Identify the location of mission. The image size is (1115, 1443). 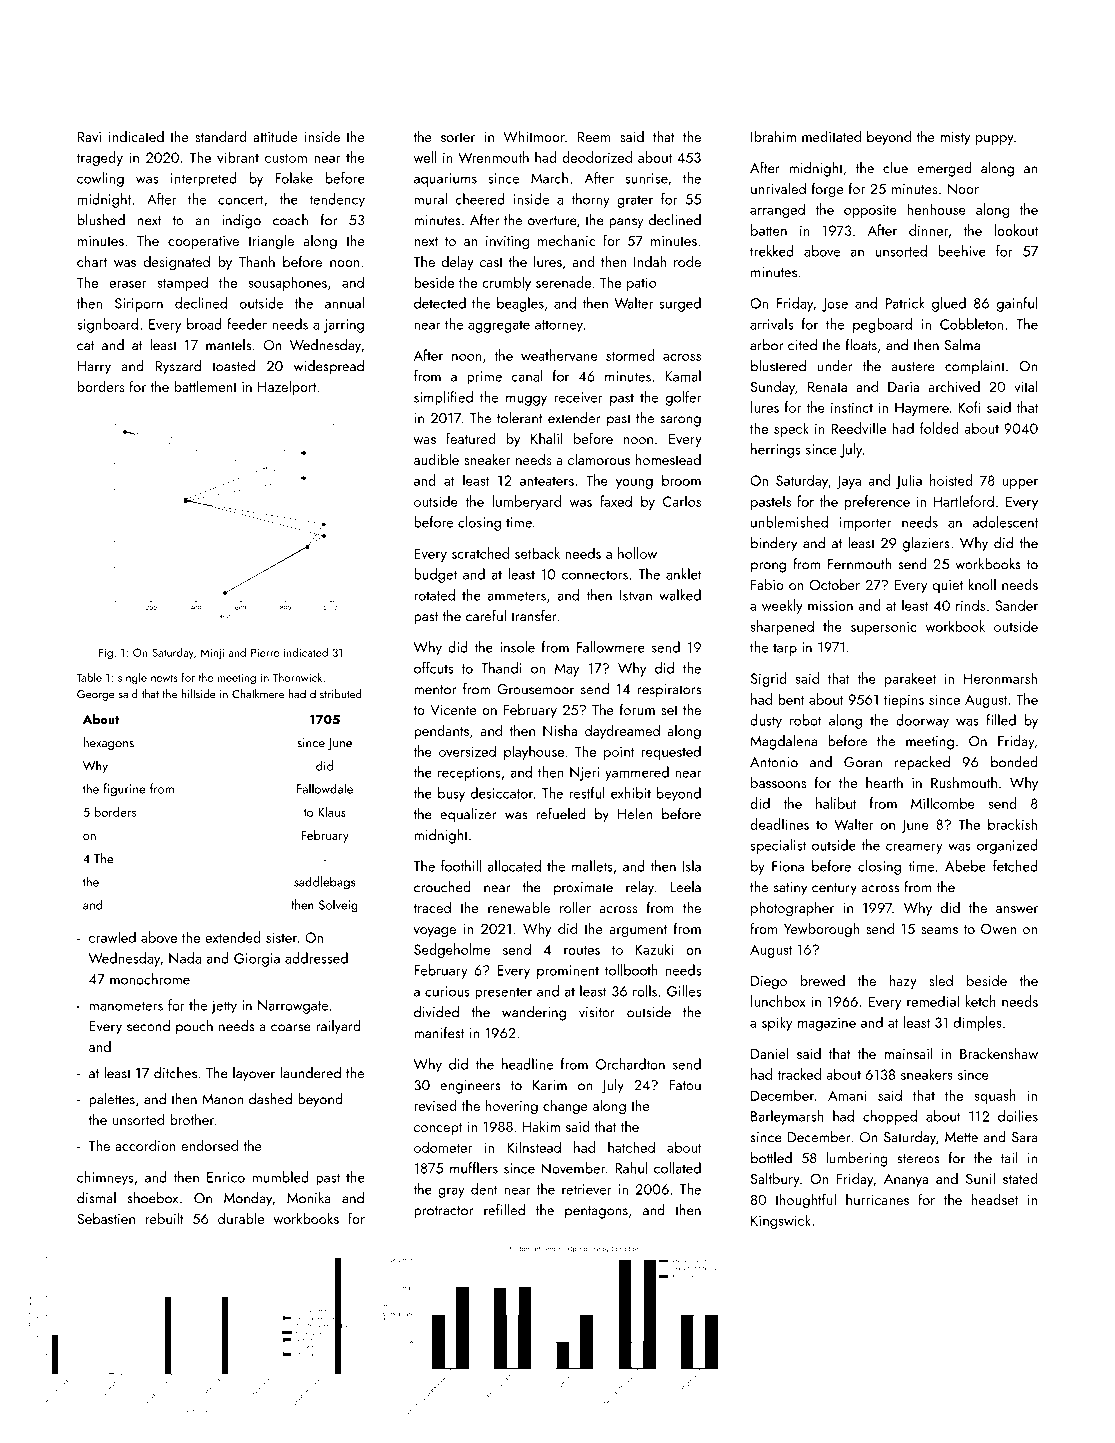
(830, 605).
